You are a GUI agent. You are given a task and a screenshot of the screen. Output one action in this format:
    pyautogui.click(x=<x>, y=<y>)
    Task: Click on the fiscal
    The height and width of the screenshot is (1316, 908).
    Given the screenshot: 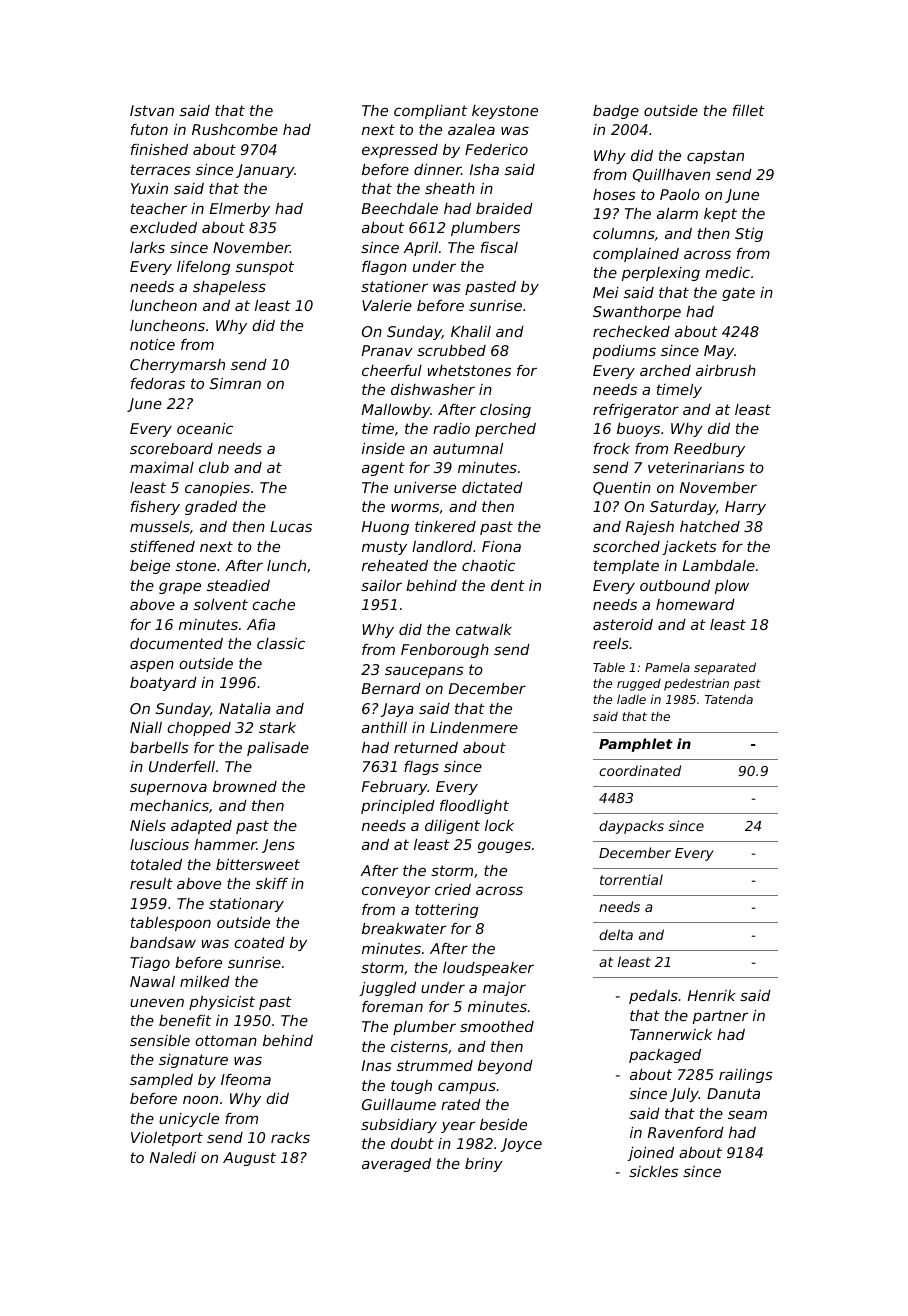 What is the action you would take?
    pyautogui.click(x=499, y=247)
